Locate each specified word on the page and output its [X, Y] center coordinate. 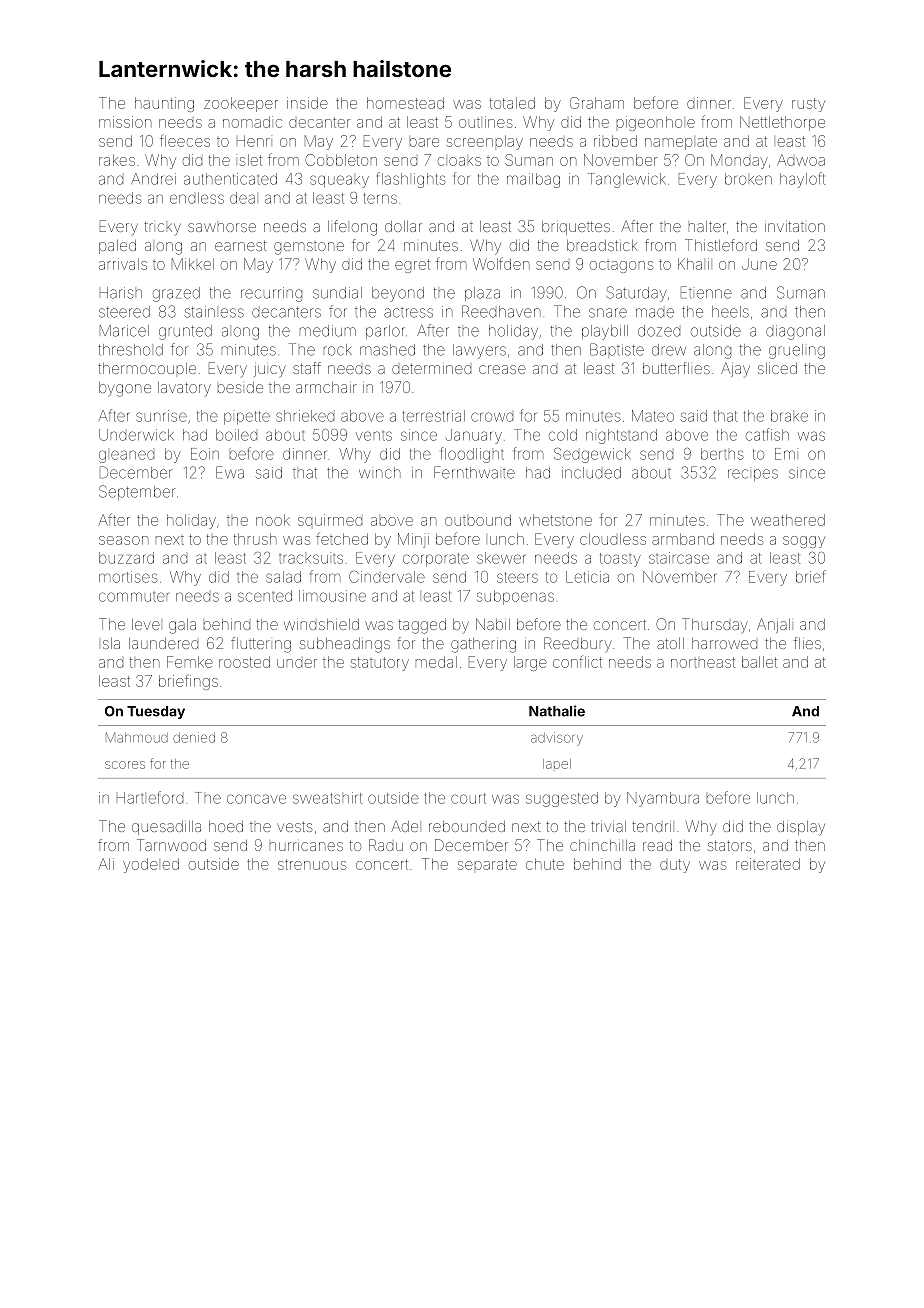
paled [117, 247]
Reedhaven [501, 311]
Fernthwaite [474, 472]
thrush [255, 539]
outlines [486, 122]
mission [125, 122]
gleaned [126, 456]
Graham [597, 103]
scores [125, 765]
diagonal [795, 332]
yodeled [151, 865]
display [801, 828]
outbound [478, 520]
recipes [753, 475]
